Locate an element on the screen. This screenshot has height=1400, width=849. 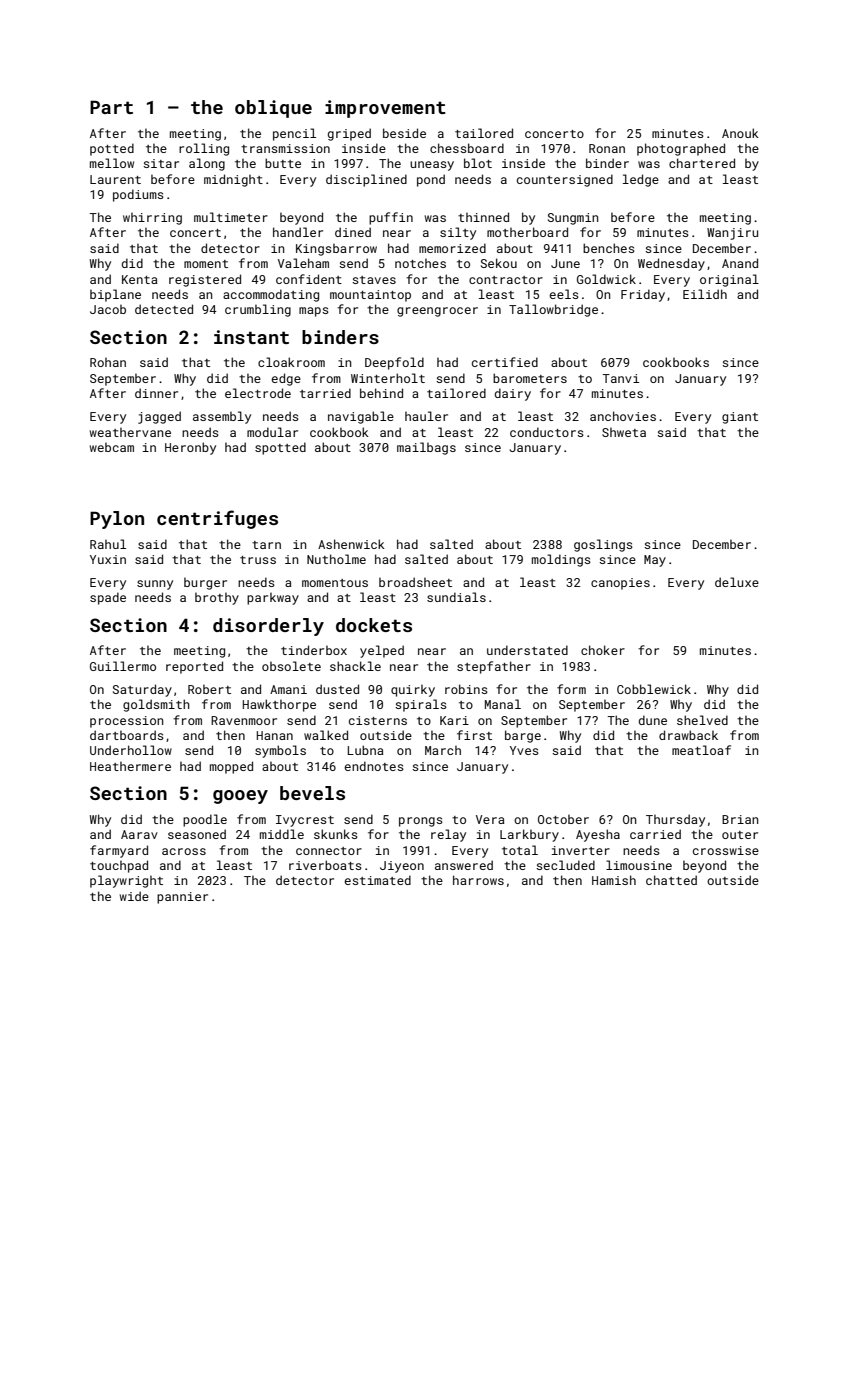
navigable is located at coordinates (361, 417).
